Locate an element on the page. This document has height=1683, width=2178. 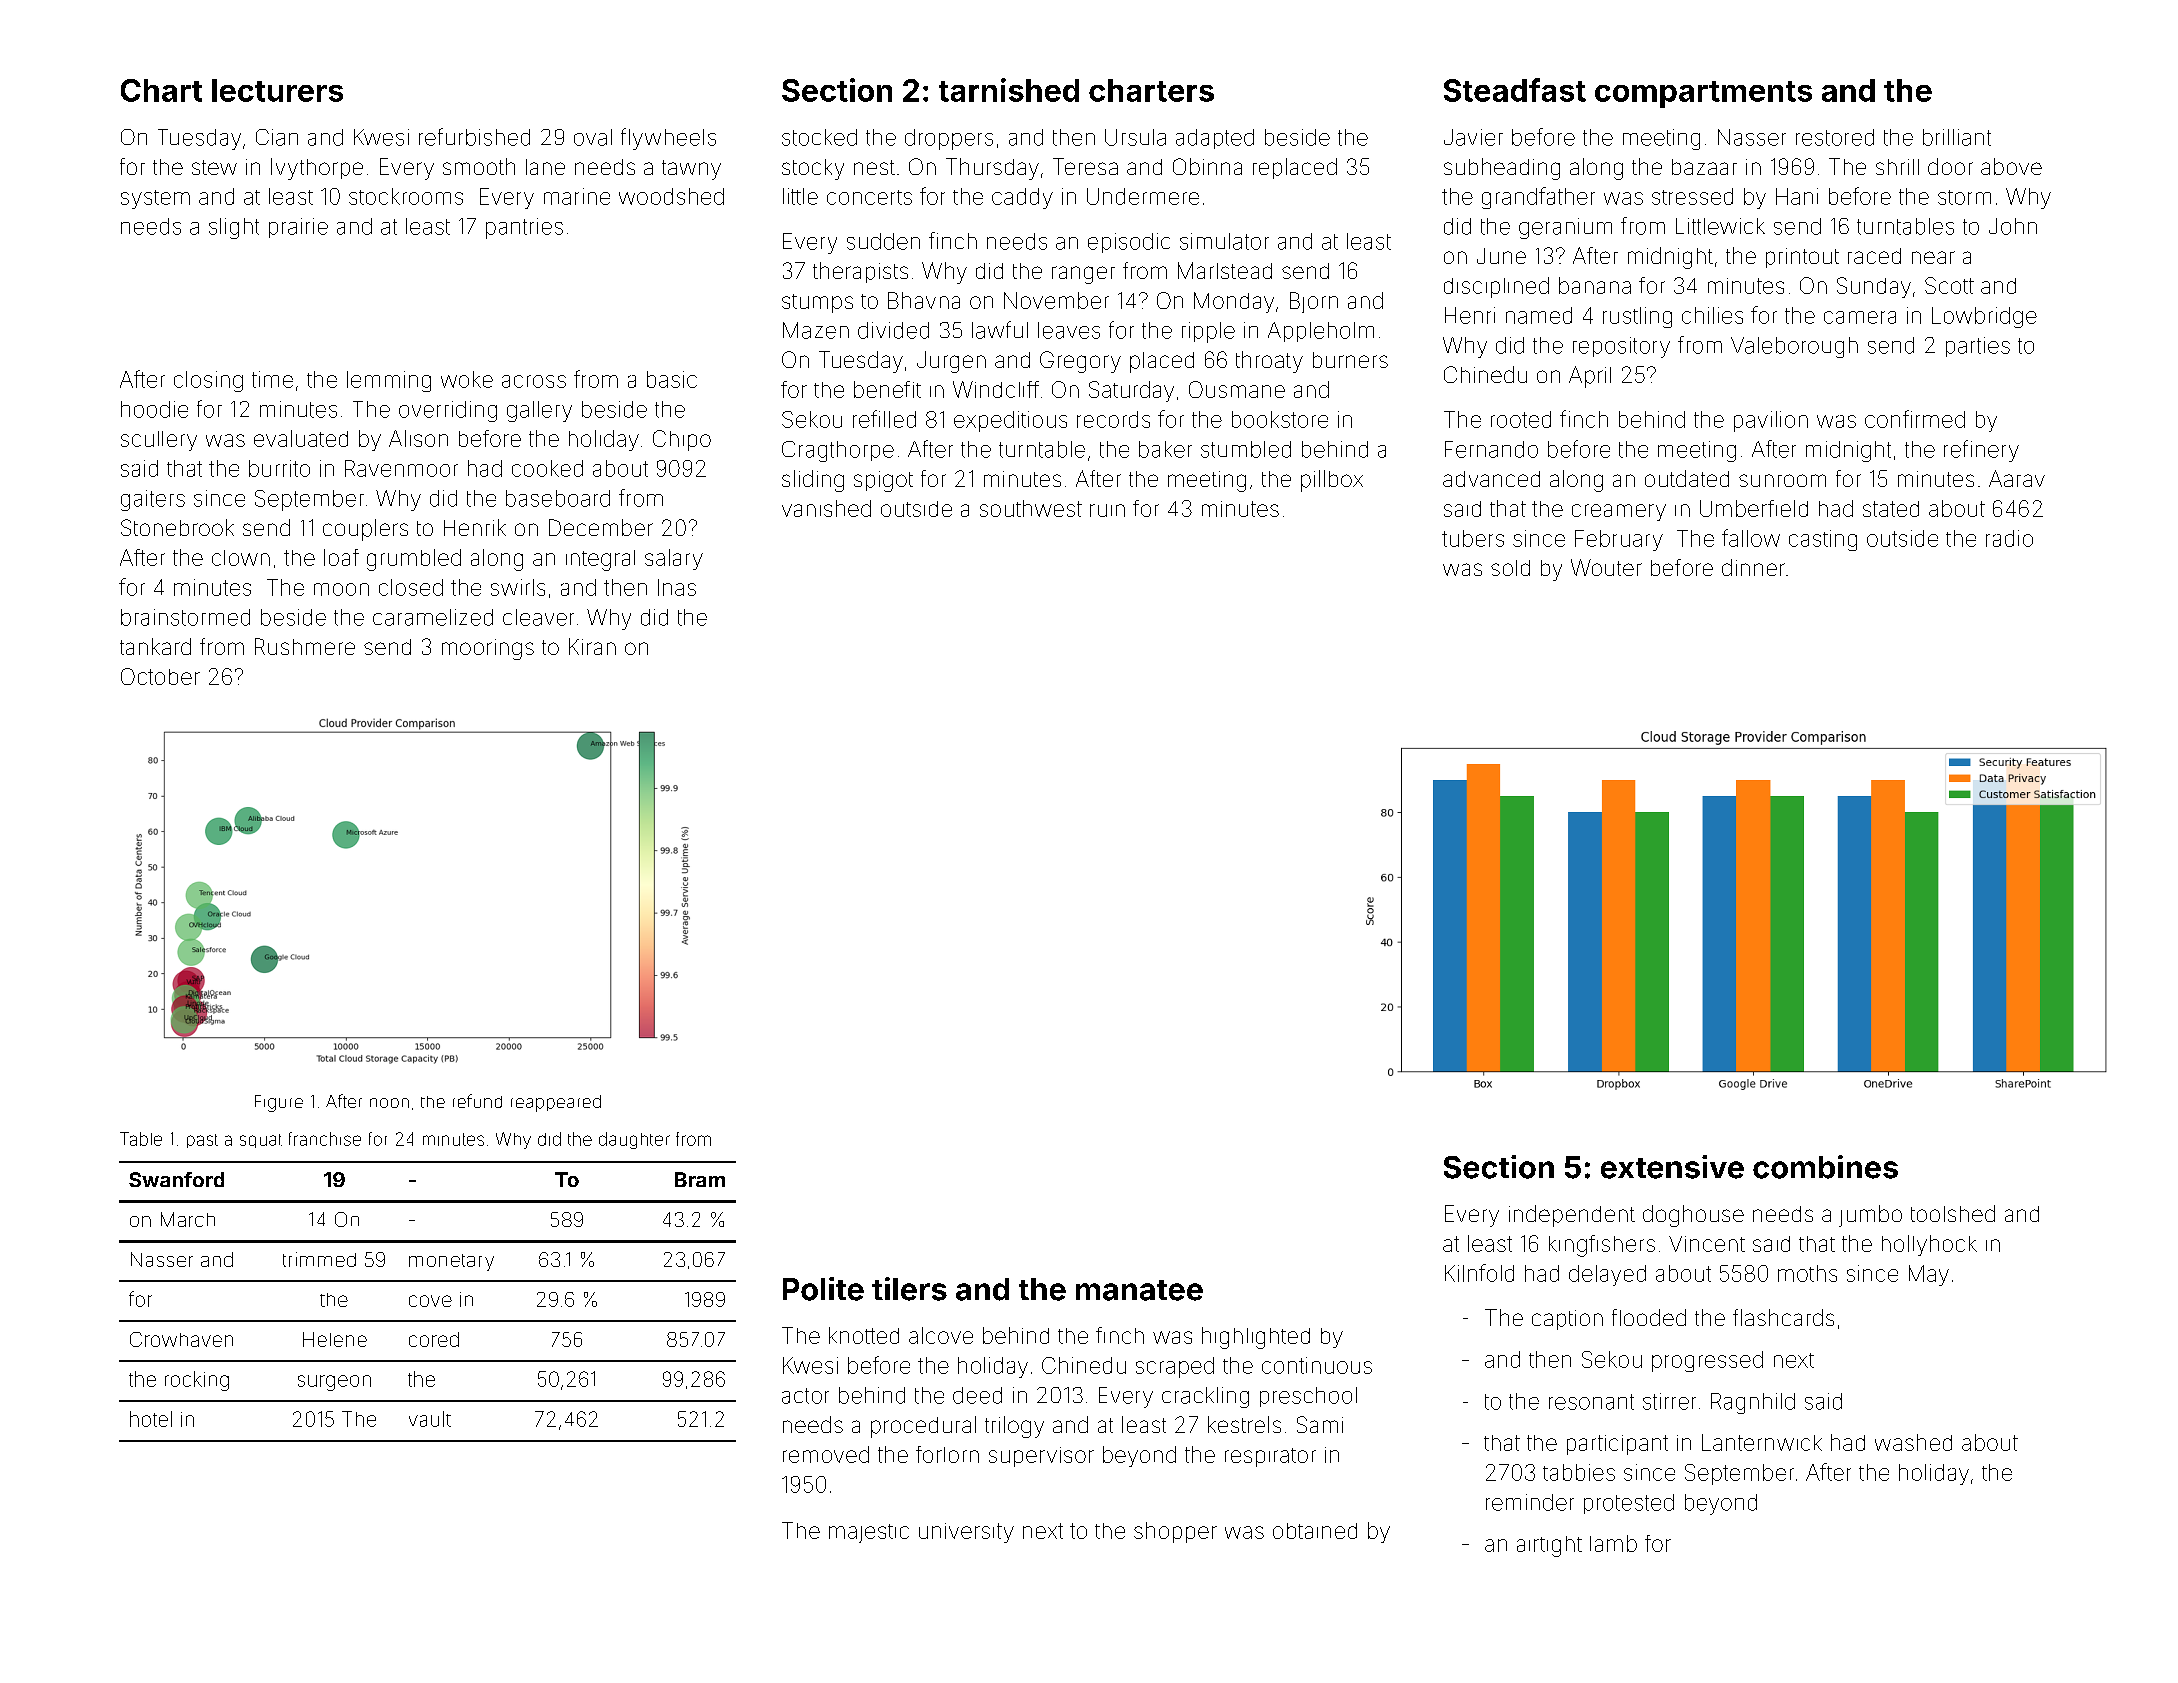
tankard is located at coordinates (155, 646).
